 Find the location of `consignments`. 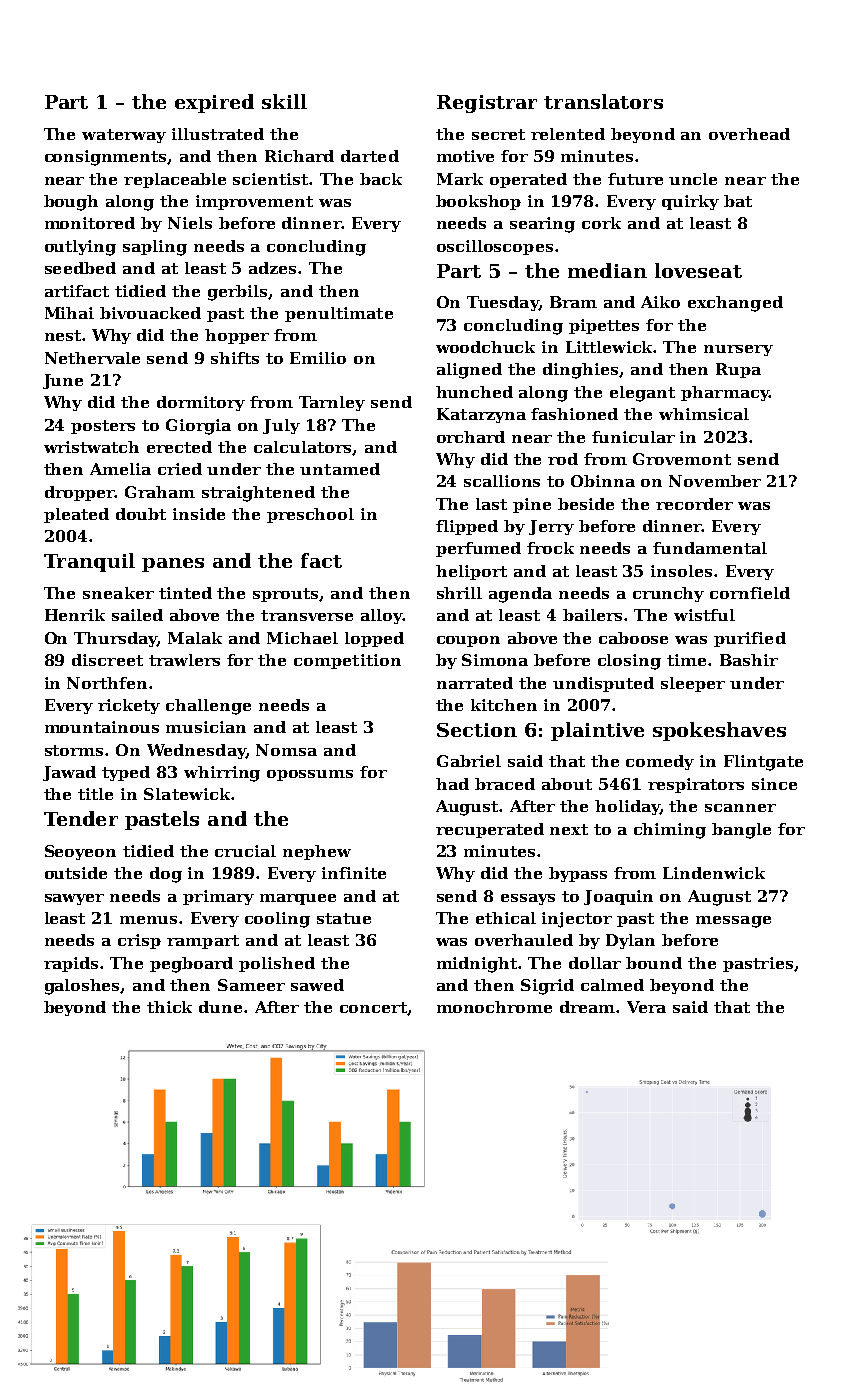

consignments is located at coordinates (106, 158).
